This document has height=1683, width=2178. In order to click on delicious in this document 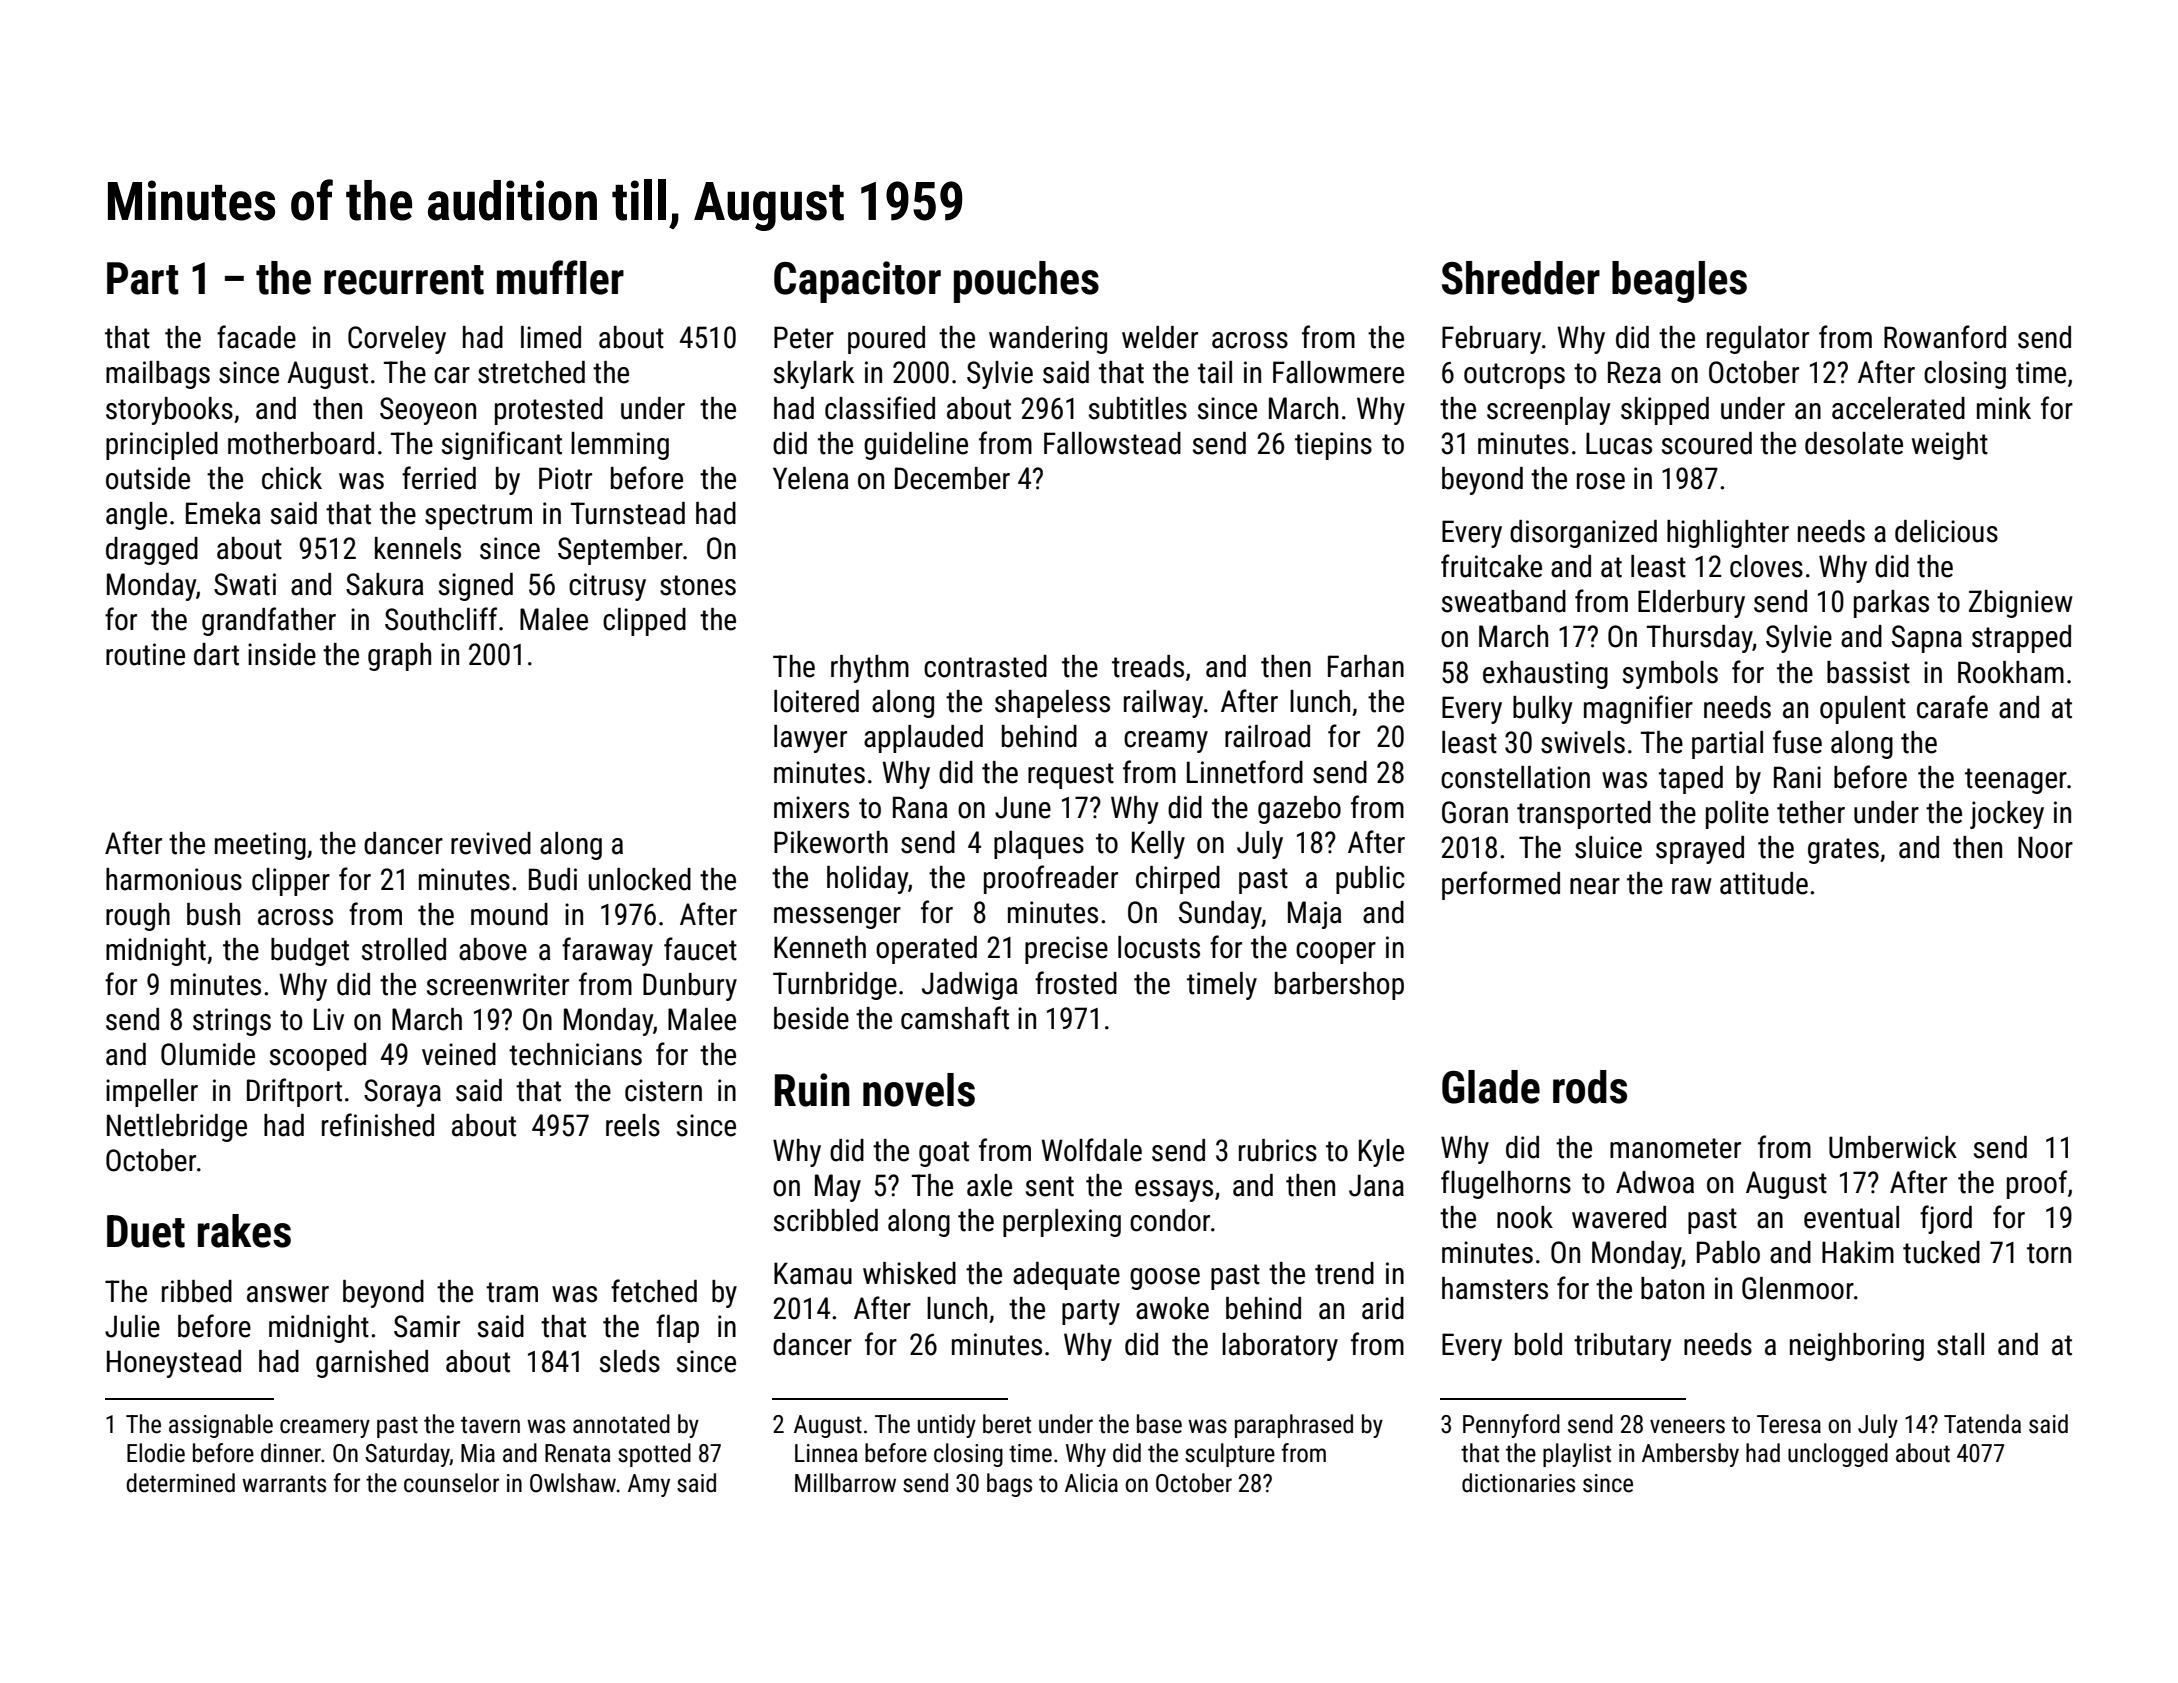, I will do `click(1946, 531)`.
